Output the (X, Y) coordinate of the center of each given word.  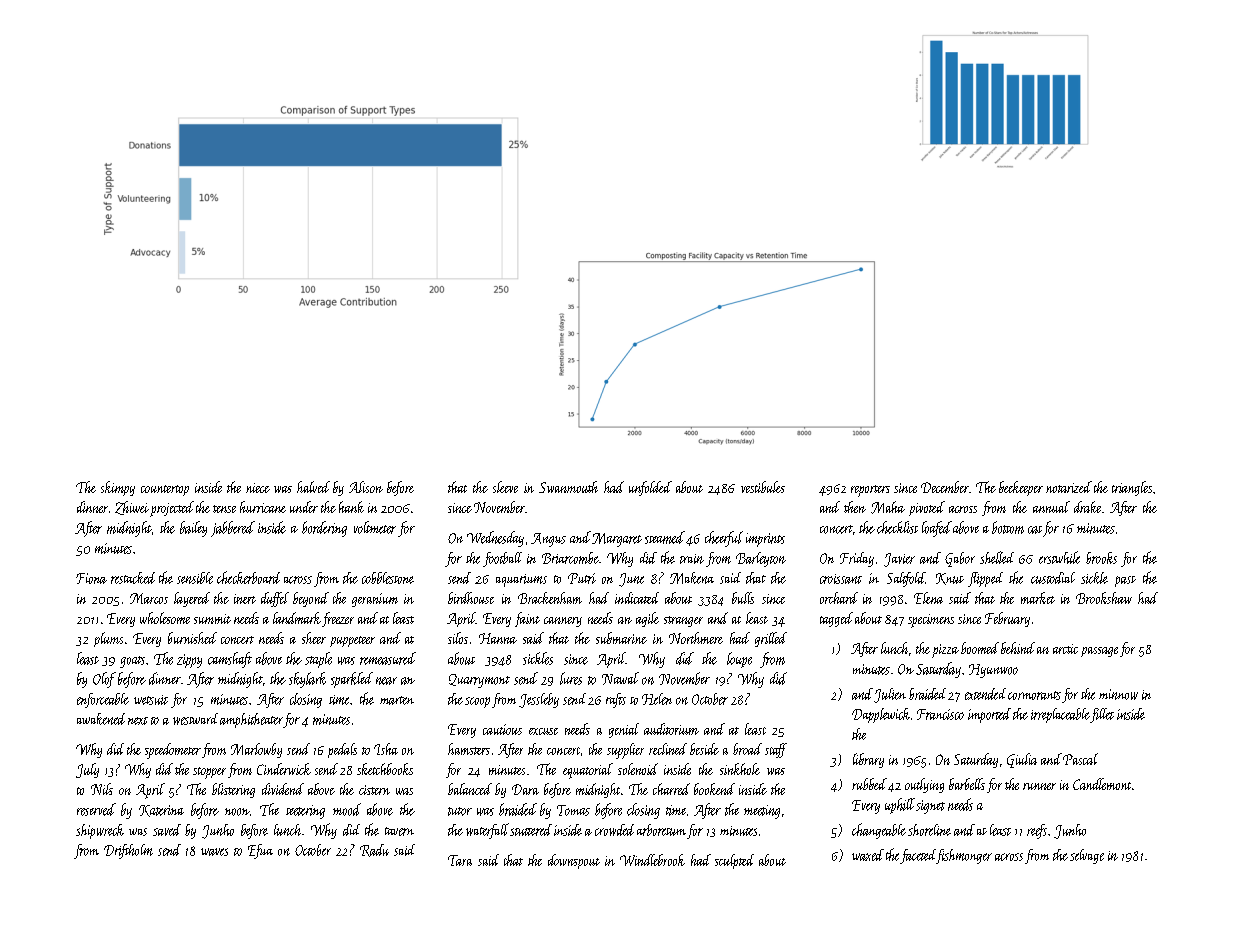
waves (214, 852)
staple (318, 660)
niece (258, 488)
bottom (1008, 527)
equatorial (588, 771)
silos (458, 638)
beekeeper (1021, 488)
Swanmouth (568, 487)
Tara (460, 860)
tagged (836, 619)
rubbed (869, 784)
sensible (195, 578)
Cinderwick (284, 769)
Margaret (617, 540)
